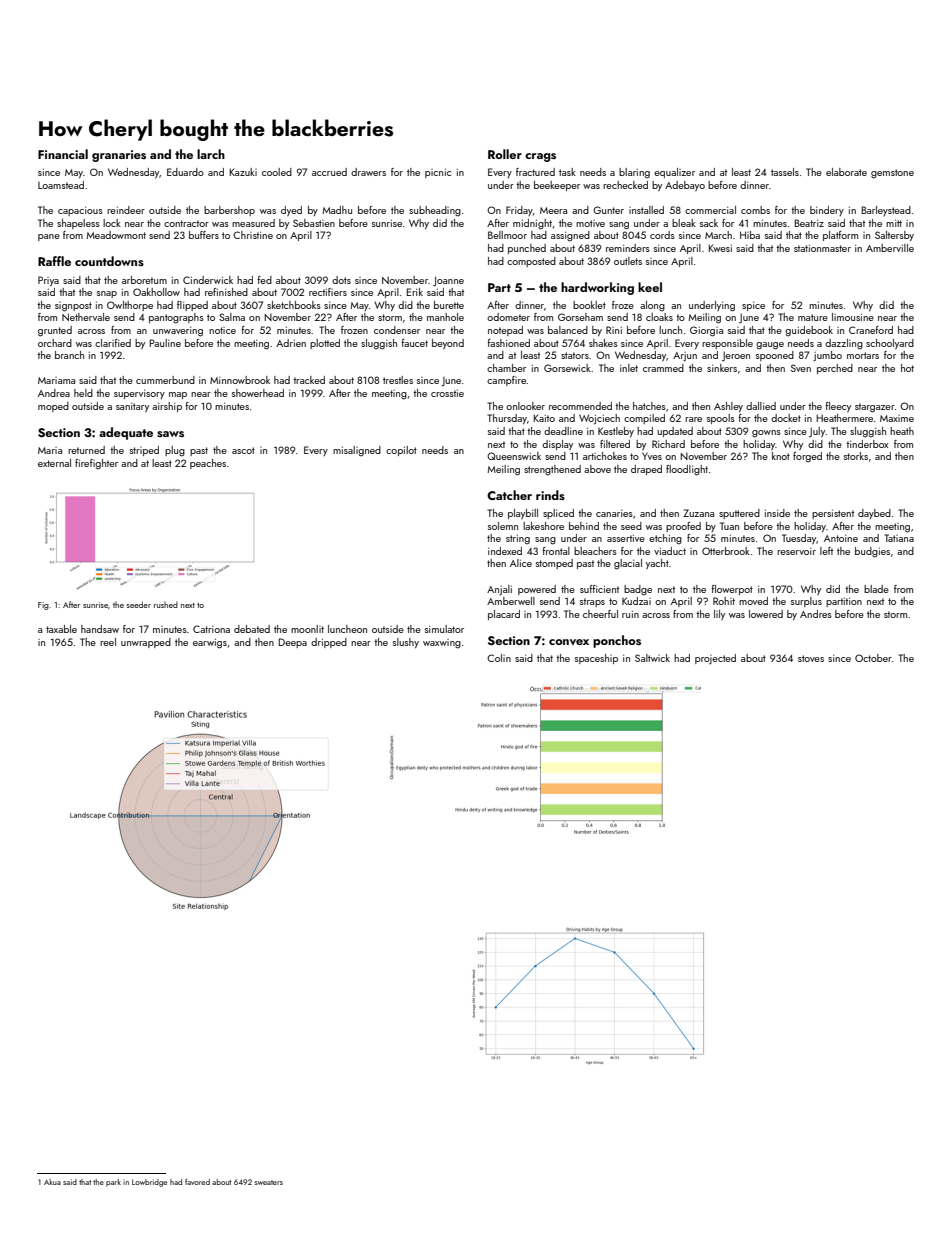 The image size is (952, 1233). I want to click on unwrapped, so click(146, 643).
